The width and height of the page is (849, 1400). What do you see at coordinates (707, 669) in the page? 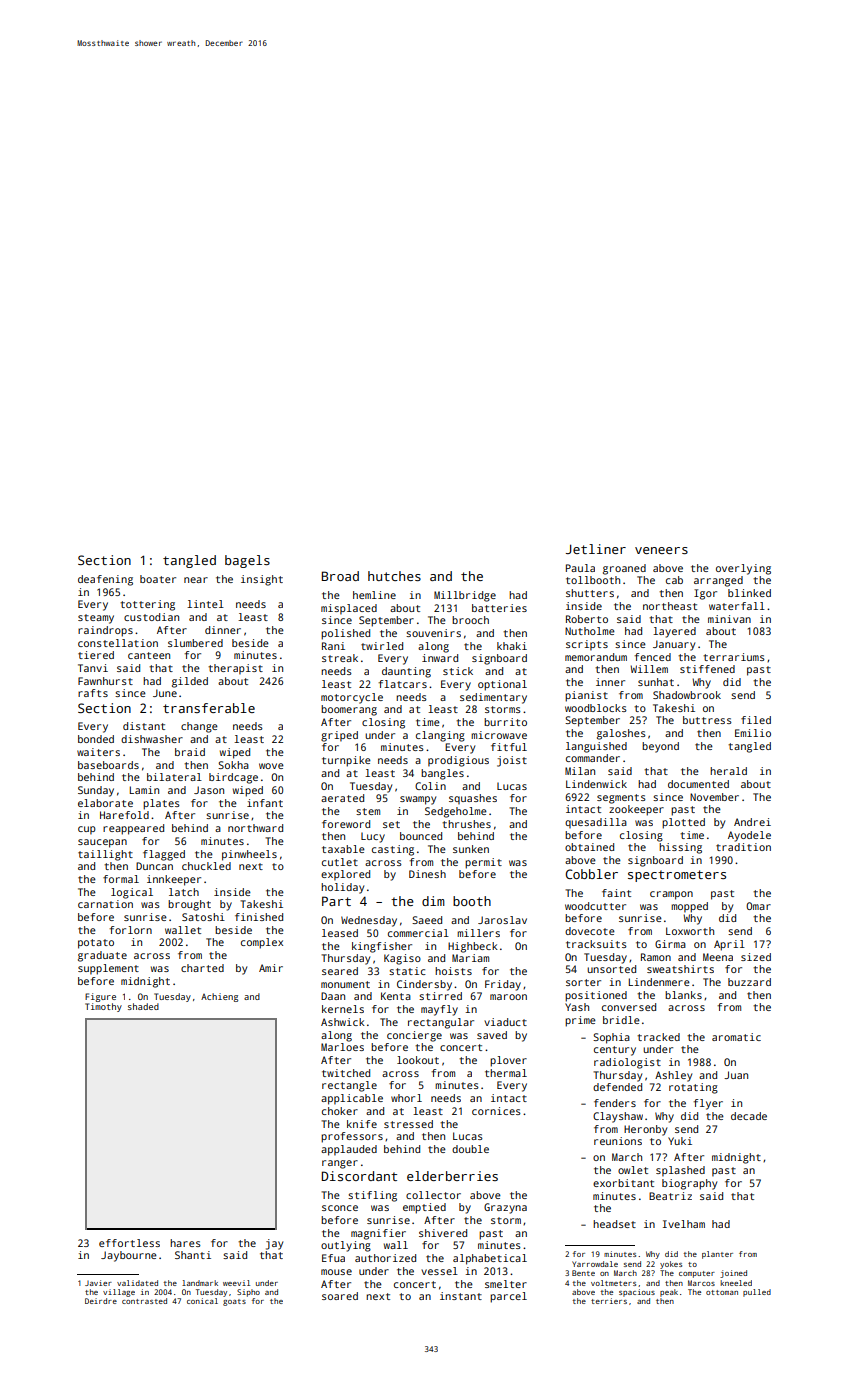
I see `stiffened` at bounding box center [707, 669].
